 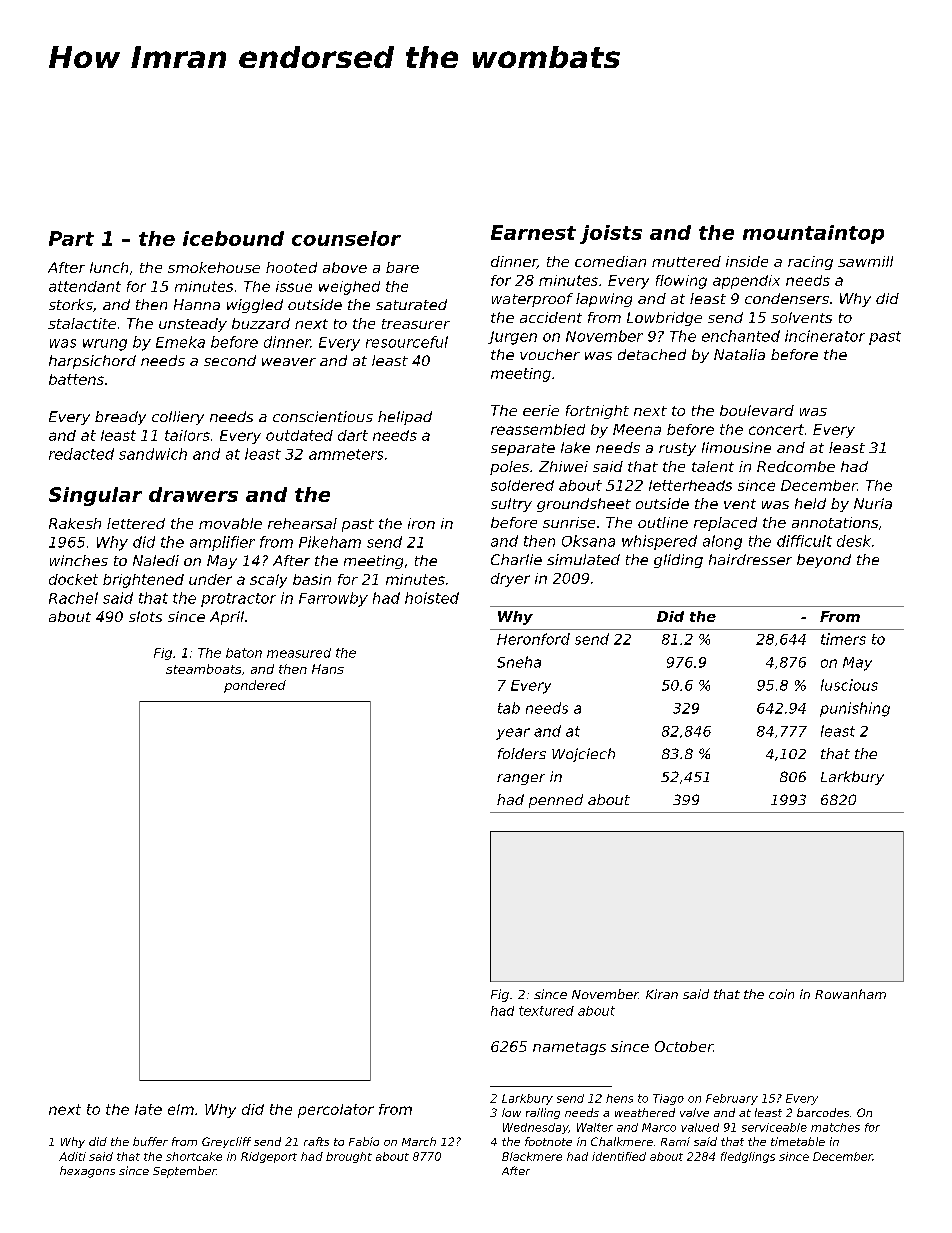 What do you see at coordinates (850, 994) in the document?
I see `Rowanham` at bounding box center [850, 994].
